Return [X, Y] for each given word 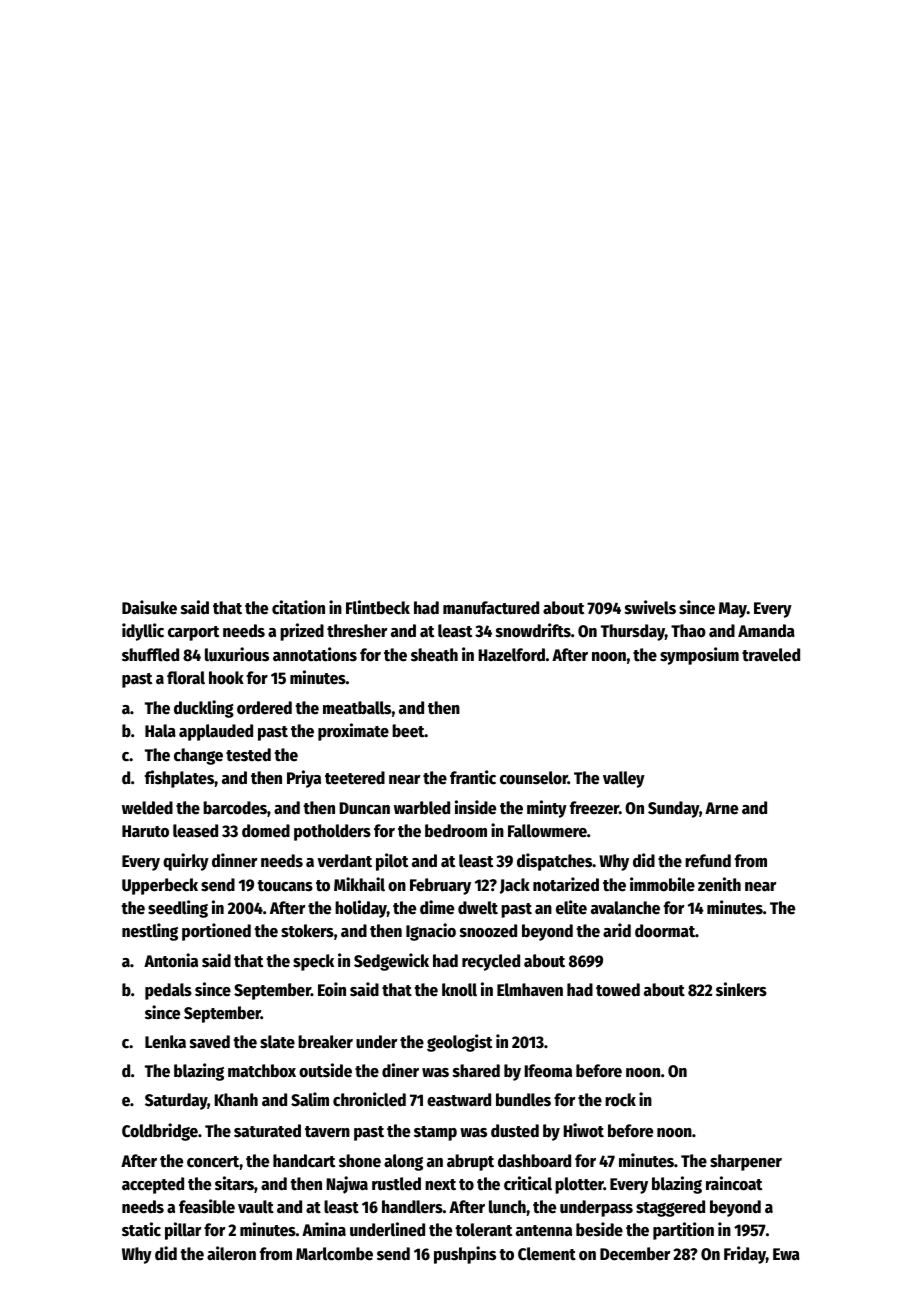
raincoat [734, 1183]
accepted [153, 1185]
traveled [771, 655]
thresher [357, 631]
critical [528, 1183]
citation [298, 607]
